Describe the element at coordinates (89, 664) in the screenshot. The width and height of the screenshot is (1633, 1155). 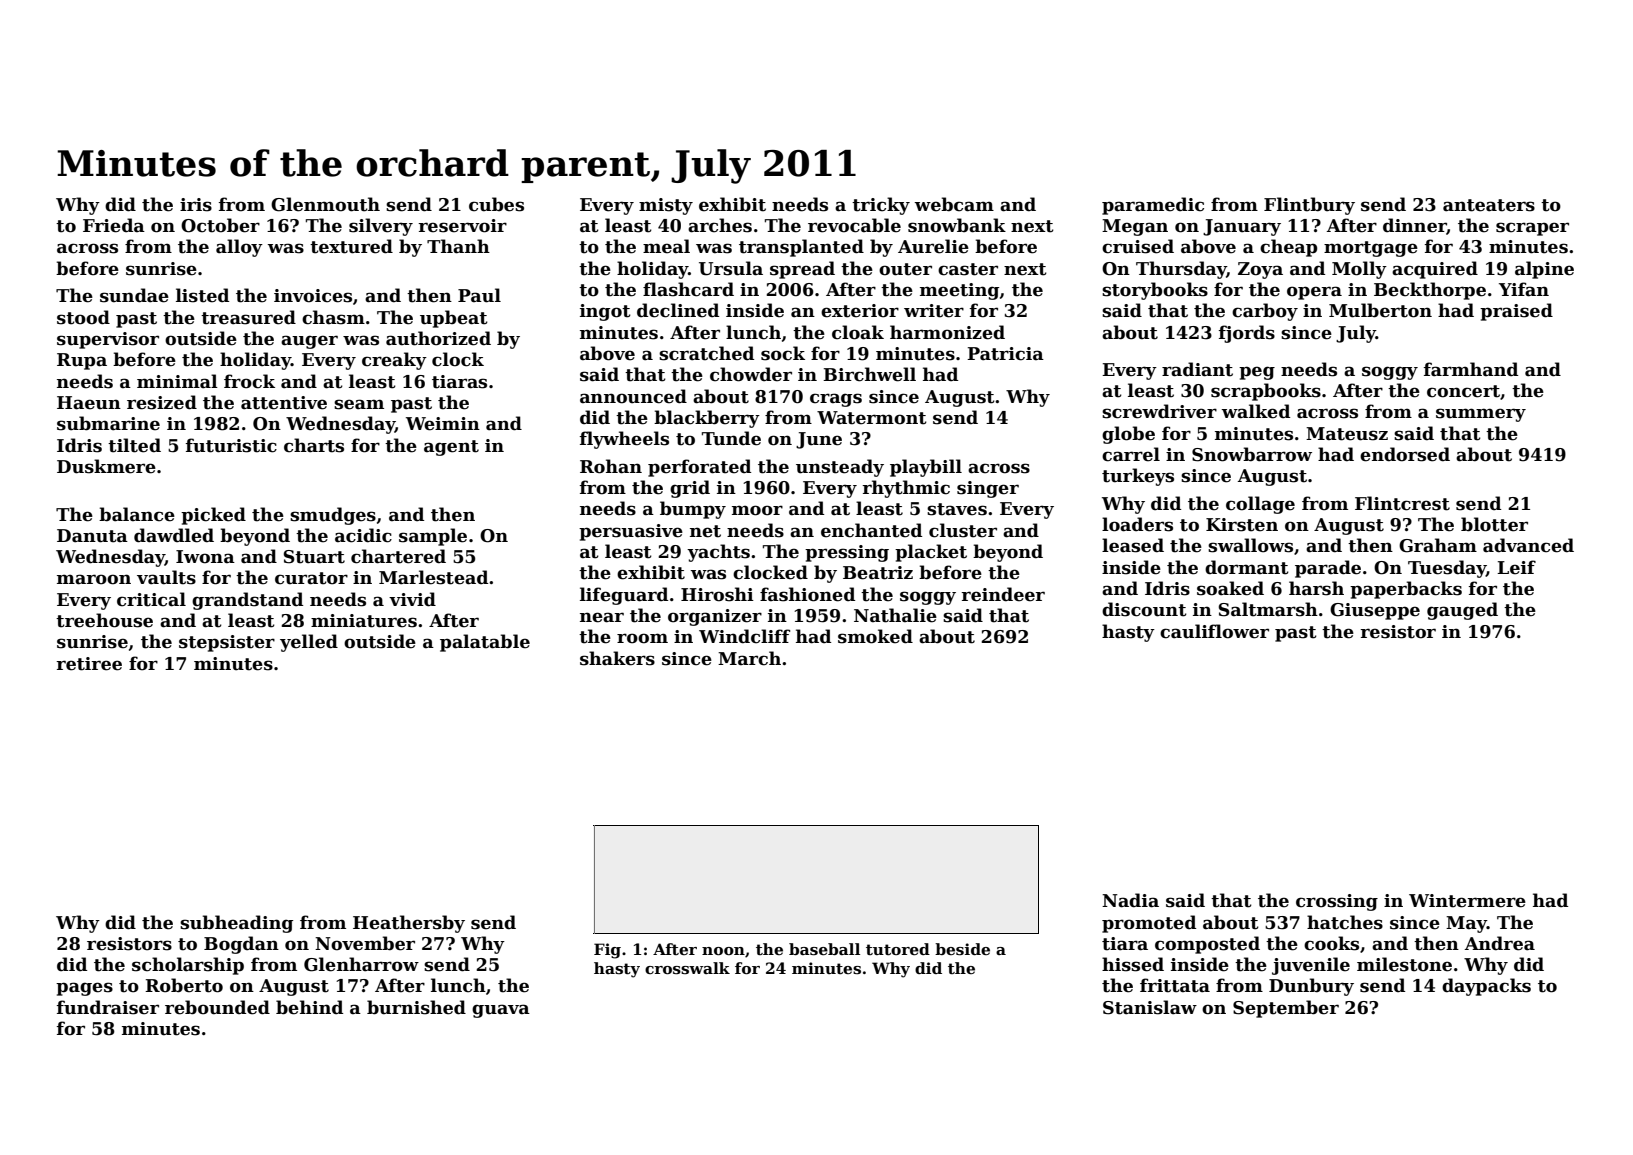
I see `retiree` at that location.
